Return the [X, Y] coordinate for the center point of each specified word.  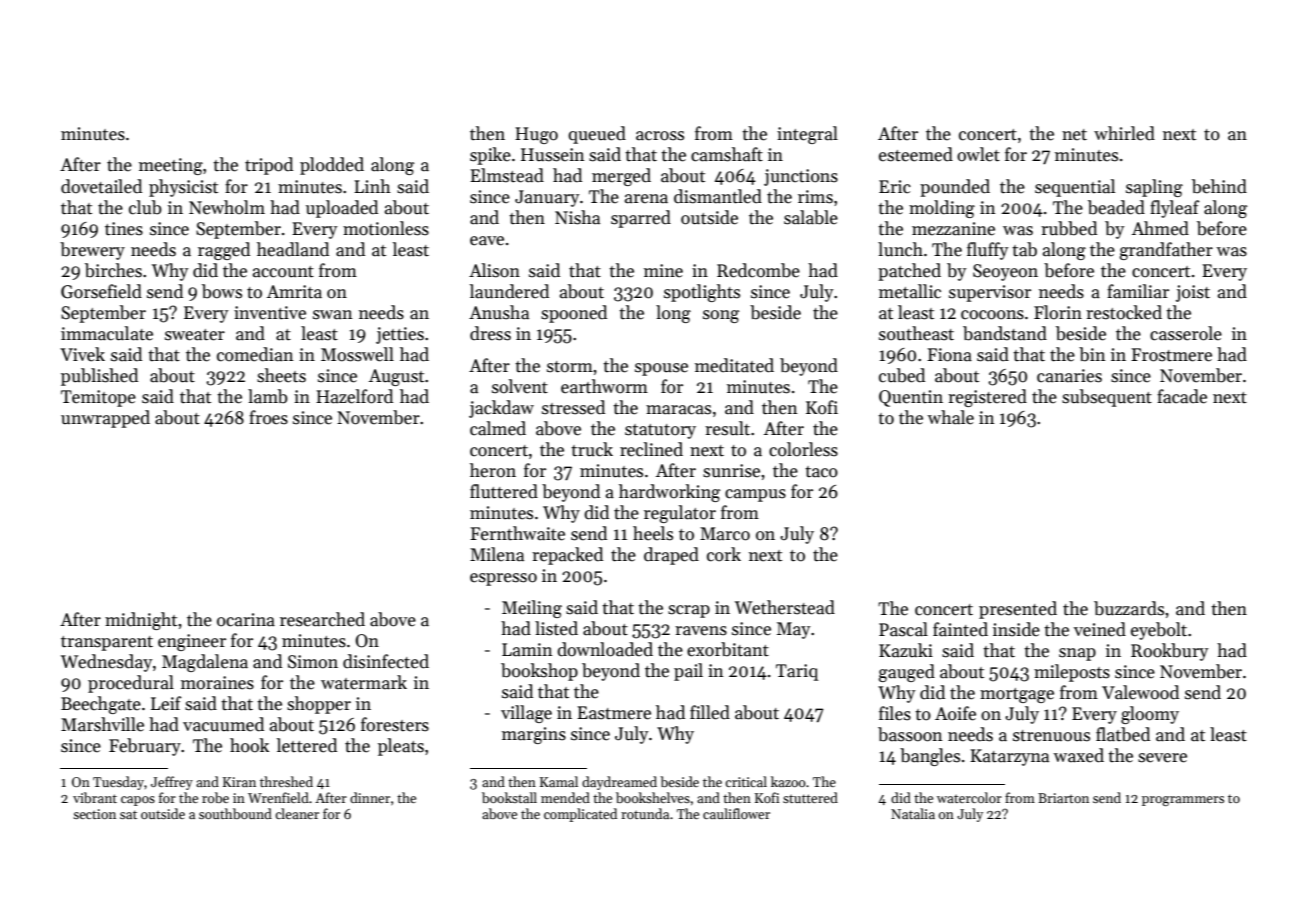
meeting [171, 166]
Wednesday [107, 663]
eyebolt [1159, 631]
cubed [902, 375]
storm [570, 367]
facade [1182, 396]
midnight [141, 621]
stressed [573, 407]
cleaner [297, 813]
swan [332, 315]
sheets [281, 375]
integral [807, 135]
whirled [1124, 133]
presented [1018, 610]
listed [556, 628]
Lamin [527, 650]
